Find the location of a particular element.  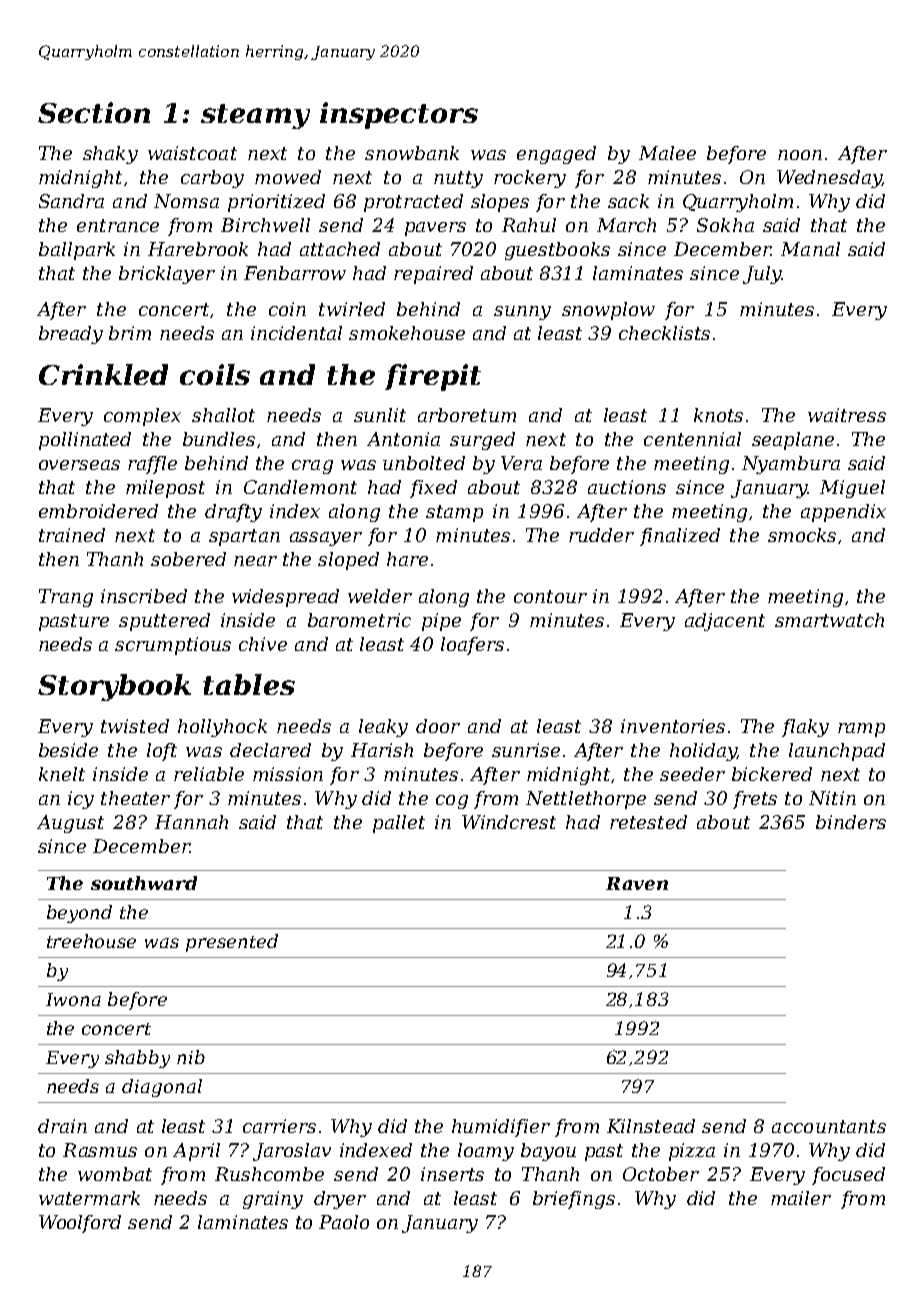

inspectors is located at coordinates (399, 115).
